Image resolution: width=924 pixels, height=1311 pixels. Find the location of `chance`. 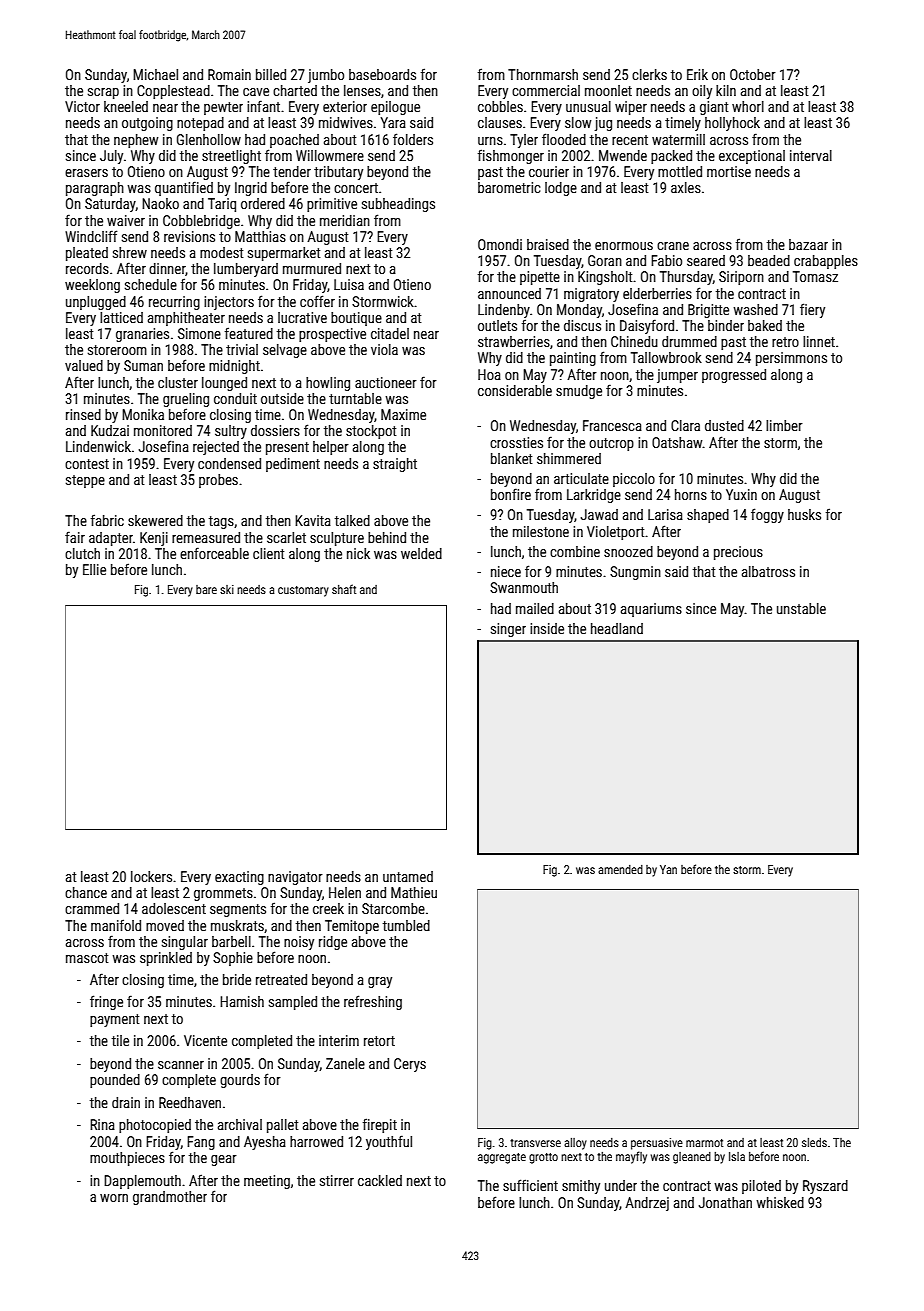

chance is located at coordinates (86, 892).
